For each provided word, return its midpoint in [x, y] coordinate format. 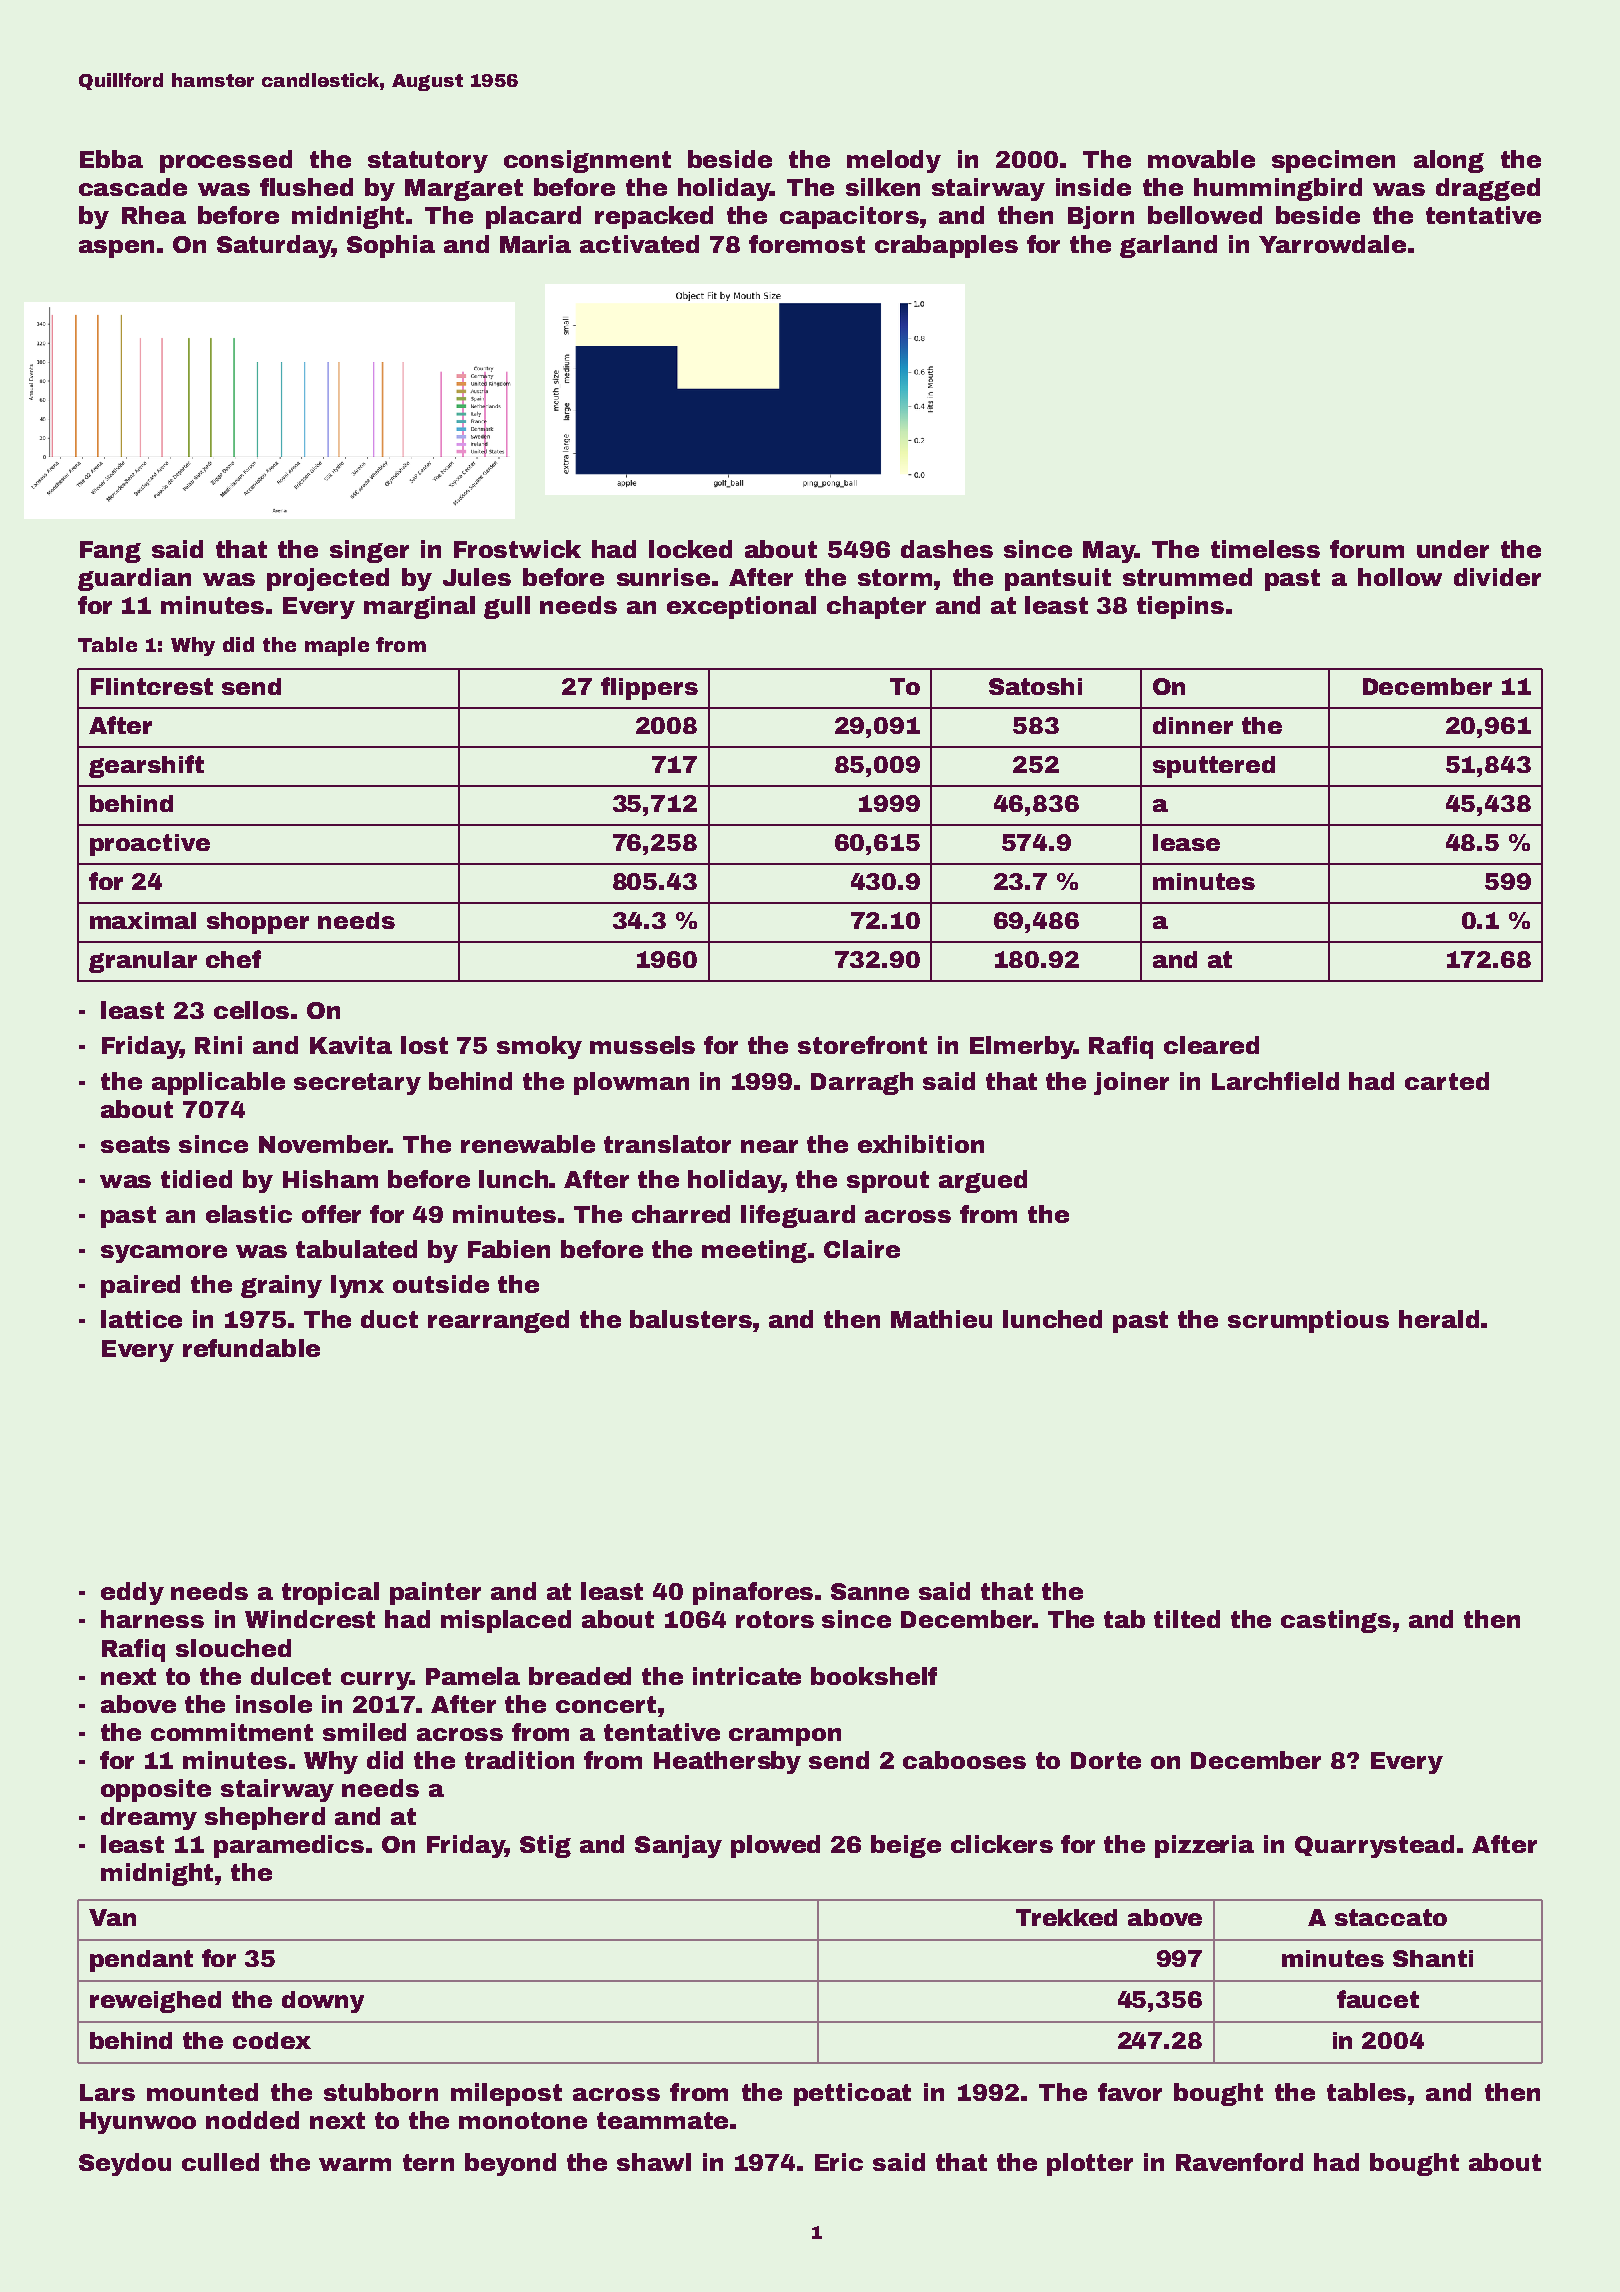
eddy [132, 1593]
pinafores [753, 1593]
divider [1497, 577]
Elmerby [1022, 1047]
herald [1439, 1319]
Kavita [351, 1045]
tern [428, 2162]
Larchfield [1275, 1081]
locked [690, 549]
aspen [116, 249]
